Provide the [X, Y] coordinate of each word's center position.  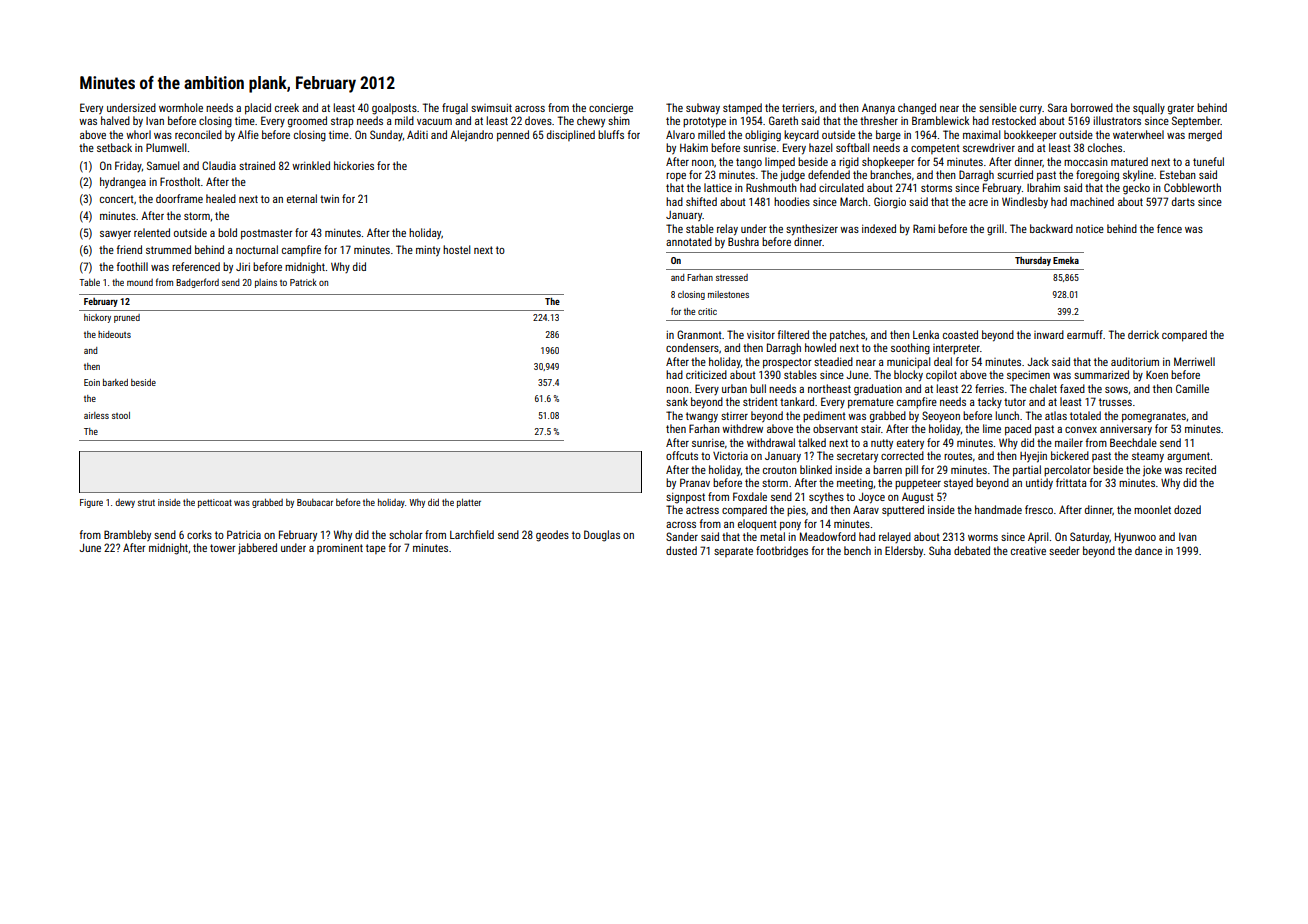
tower [223, 548]
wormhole [181, 107]
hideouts [114, 334]
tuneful [1208, 161]
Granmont [699, 334]
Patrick [303, 282]
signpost [685, 498]
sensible [998, 107]
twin [329, 198]
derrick [1143, 334]
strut [146, 502]
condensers [692, 347]
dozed [1187, 509]
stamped [742, 108]
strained [257, 165]
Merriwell [1194, 361]
